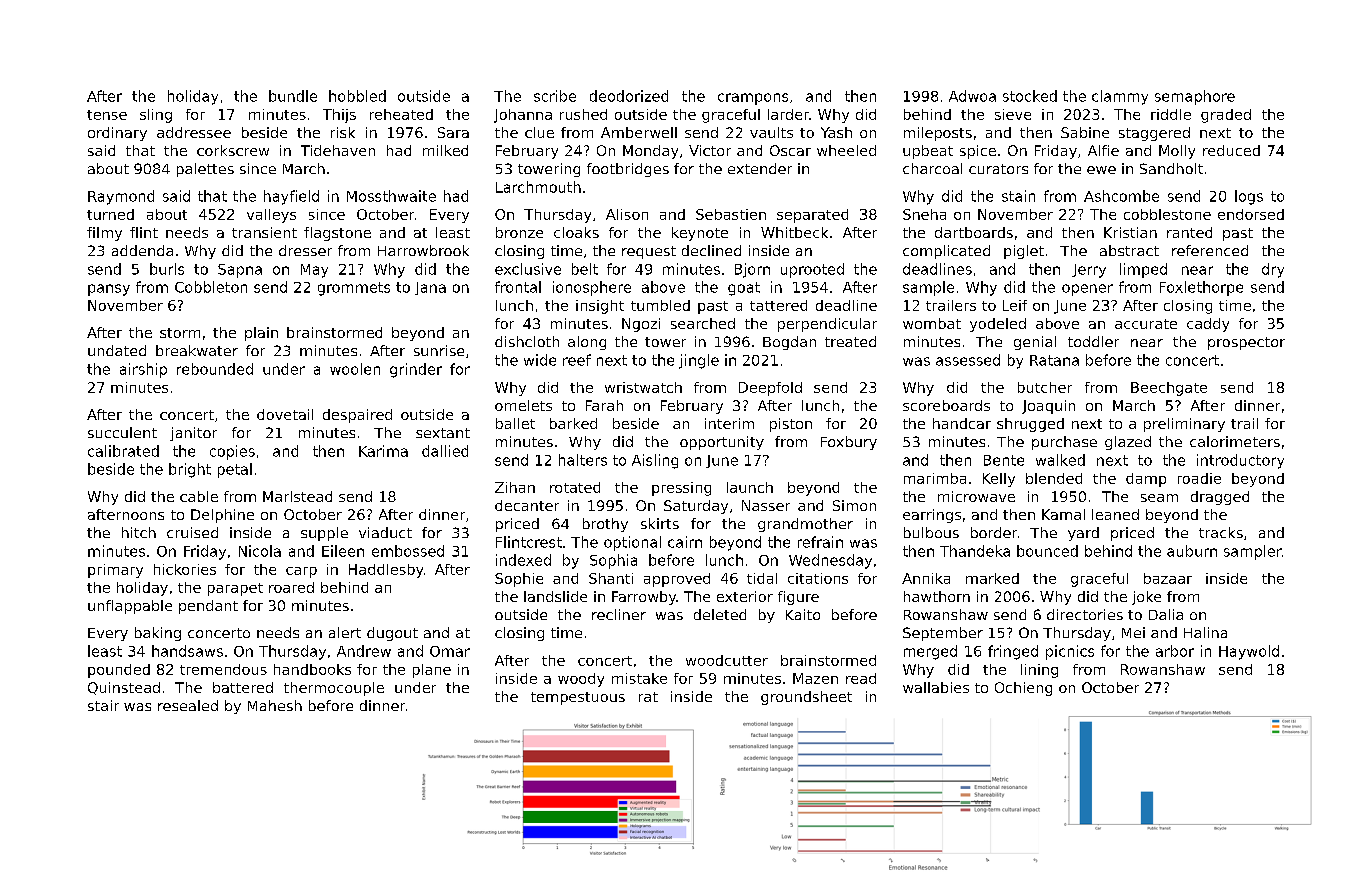 Image resolution: width=1372 pixels, height=887 pixels. I want to click on crampons, so click(753, 99).
